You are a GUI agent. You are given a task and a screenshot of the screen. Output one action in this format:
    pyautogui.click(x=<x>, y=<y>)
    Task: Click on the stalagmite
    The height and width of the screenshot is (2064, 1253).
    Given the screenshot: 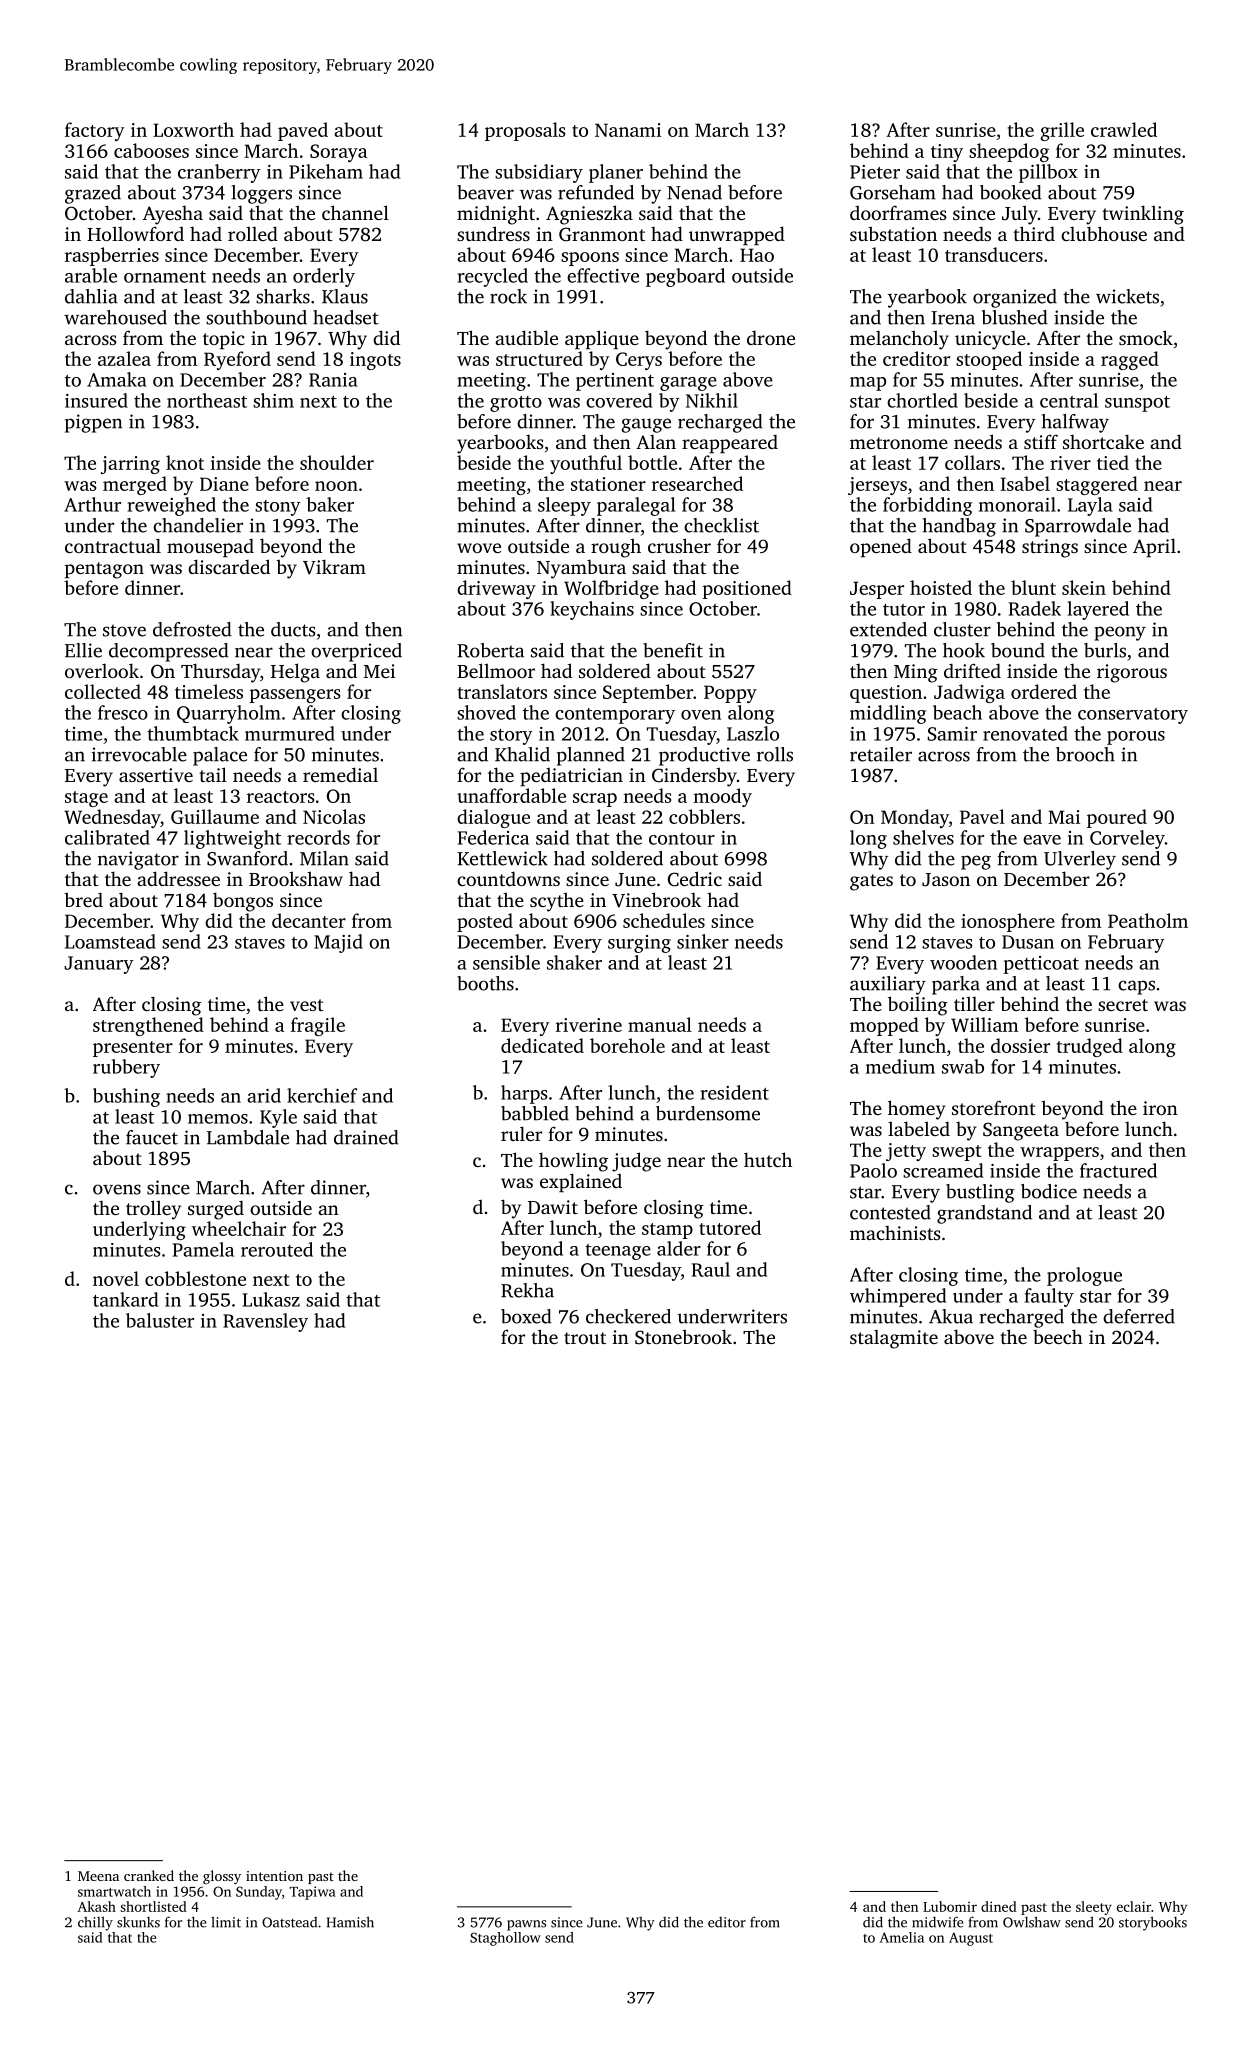 What is the action you would take?
    pyautogui.click(x=894, y=1339)
